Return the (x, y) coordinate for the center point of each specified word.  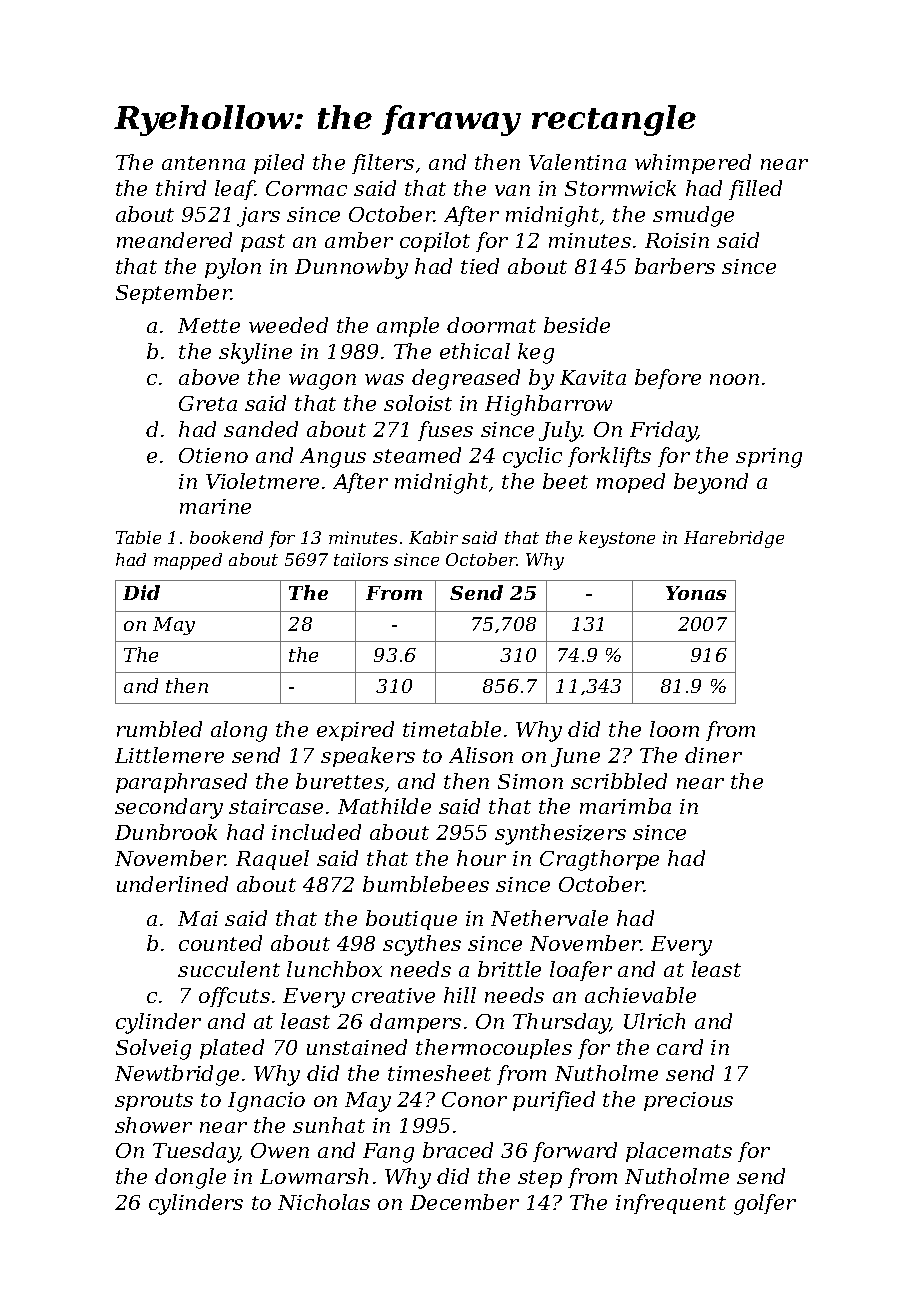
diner (713, 755)
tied (480, 266)
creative (393, 995)
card (680, 1047)
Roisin (677, 240)
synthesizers (560, 834)
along (239, 731)
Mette (209, 325)
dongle (190, 1178)
